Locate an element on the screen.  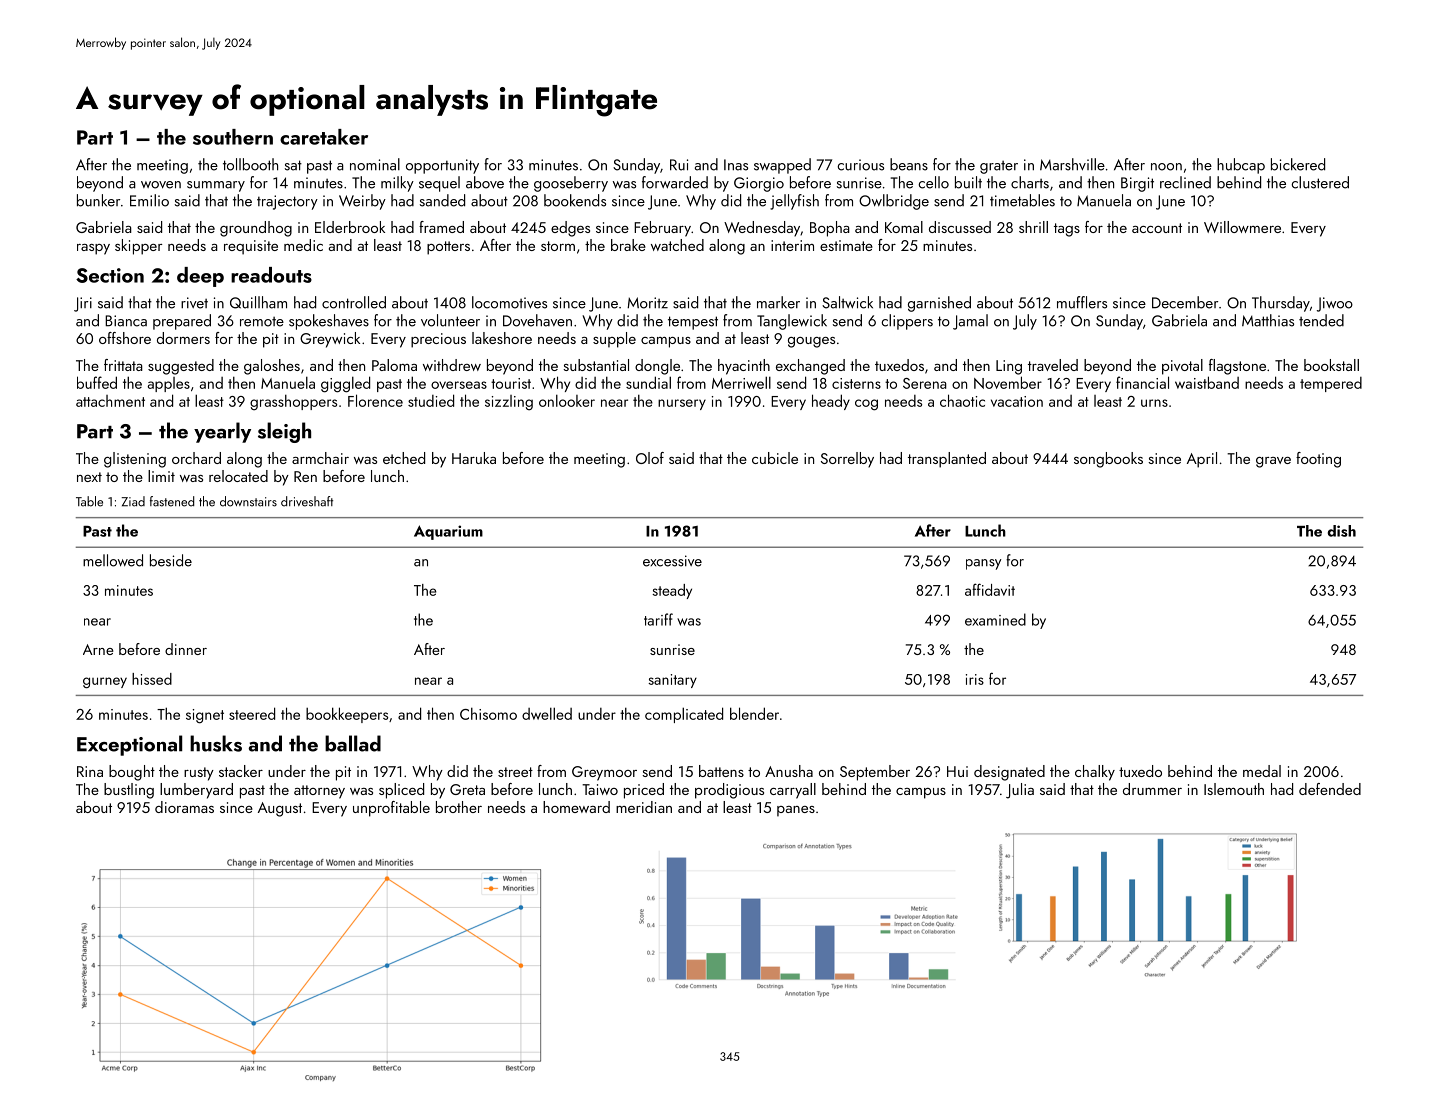
mellowed is located at coordinates (113, 560).
